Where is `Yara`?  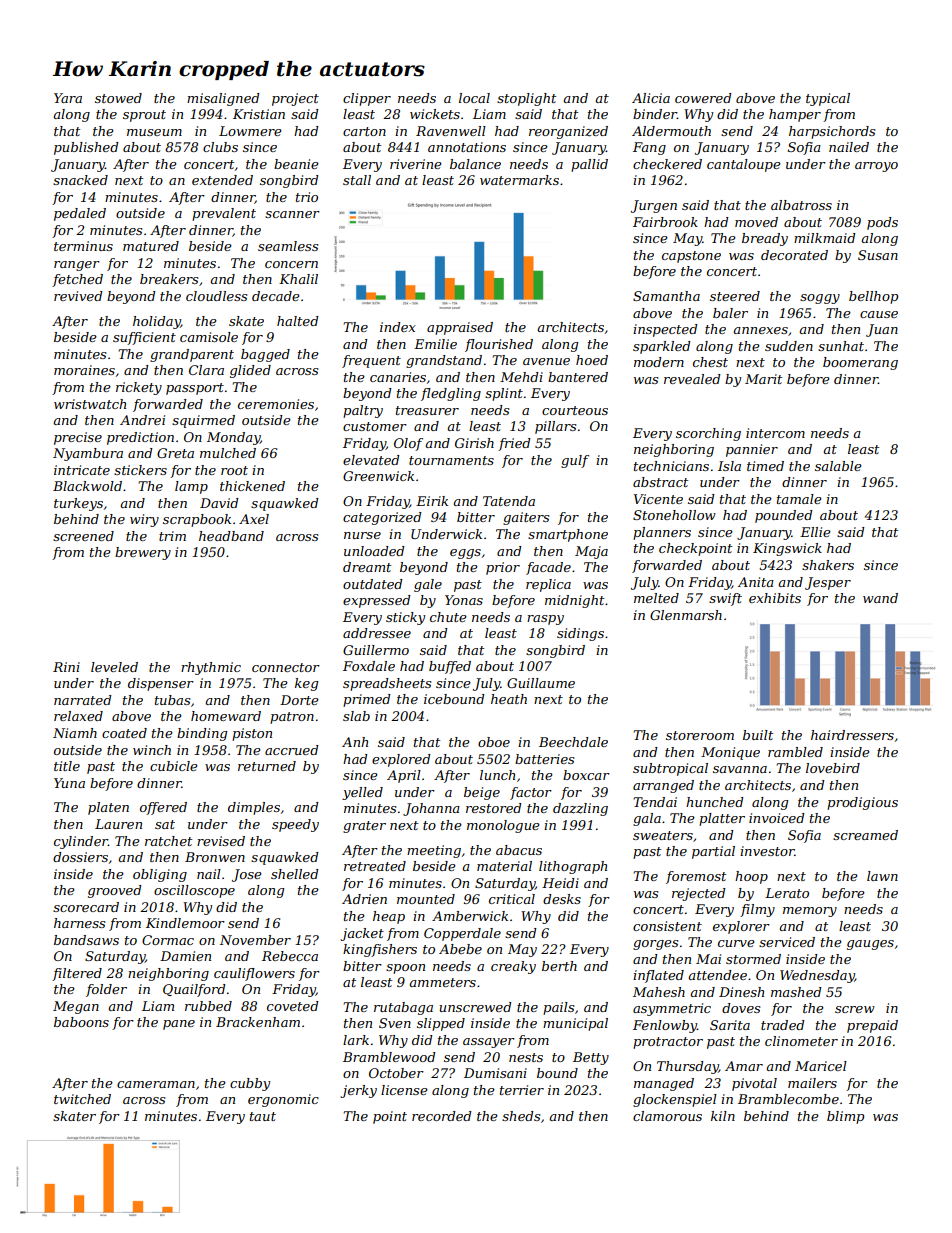
Yara is located at coordinates (68, 98).
